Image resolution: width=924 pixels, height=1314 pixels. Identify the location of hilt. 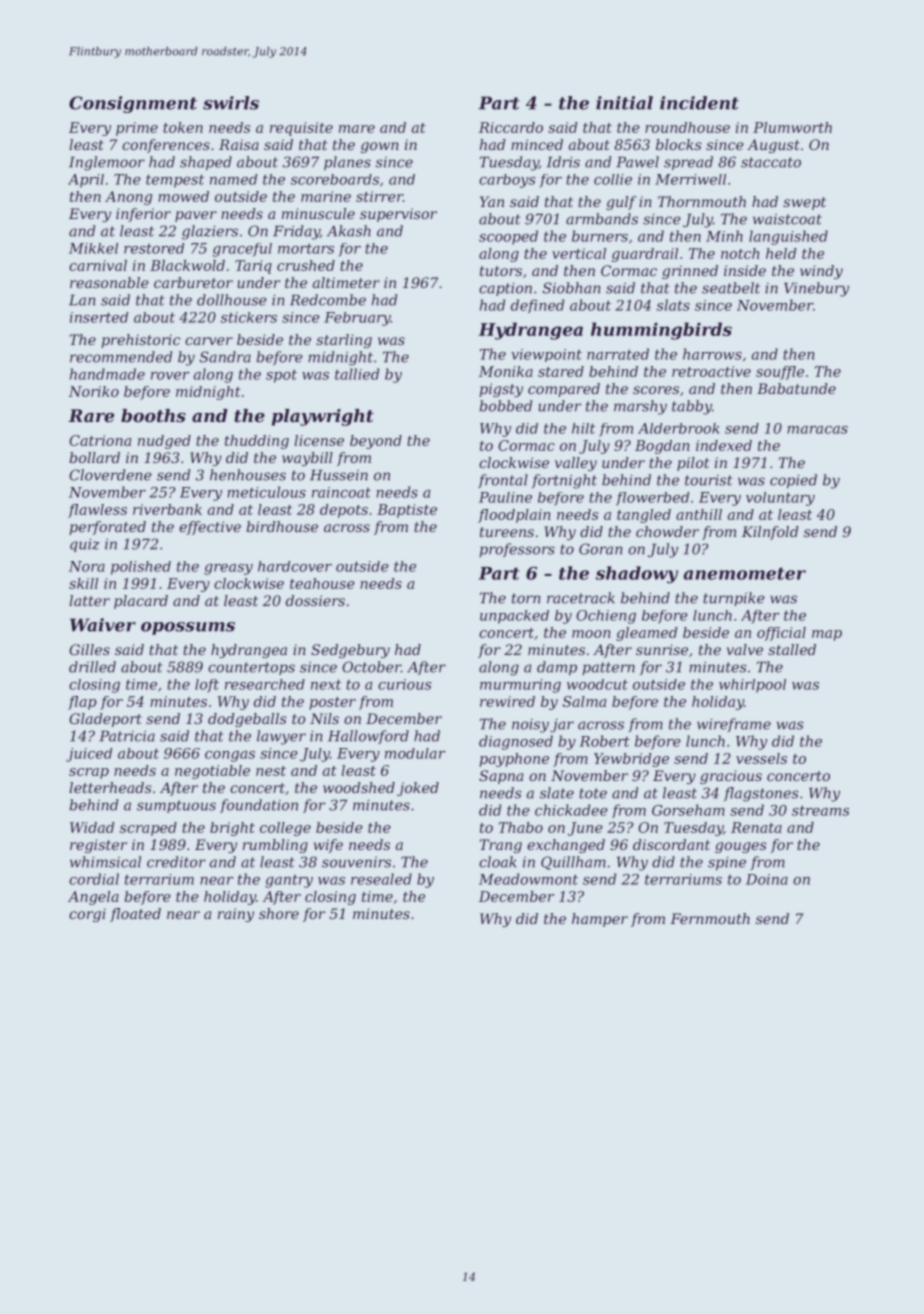
(583, 428).
